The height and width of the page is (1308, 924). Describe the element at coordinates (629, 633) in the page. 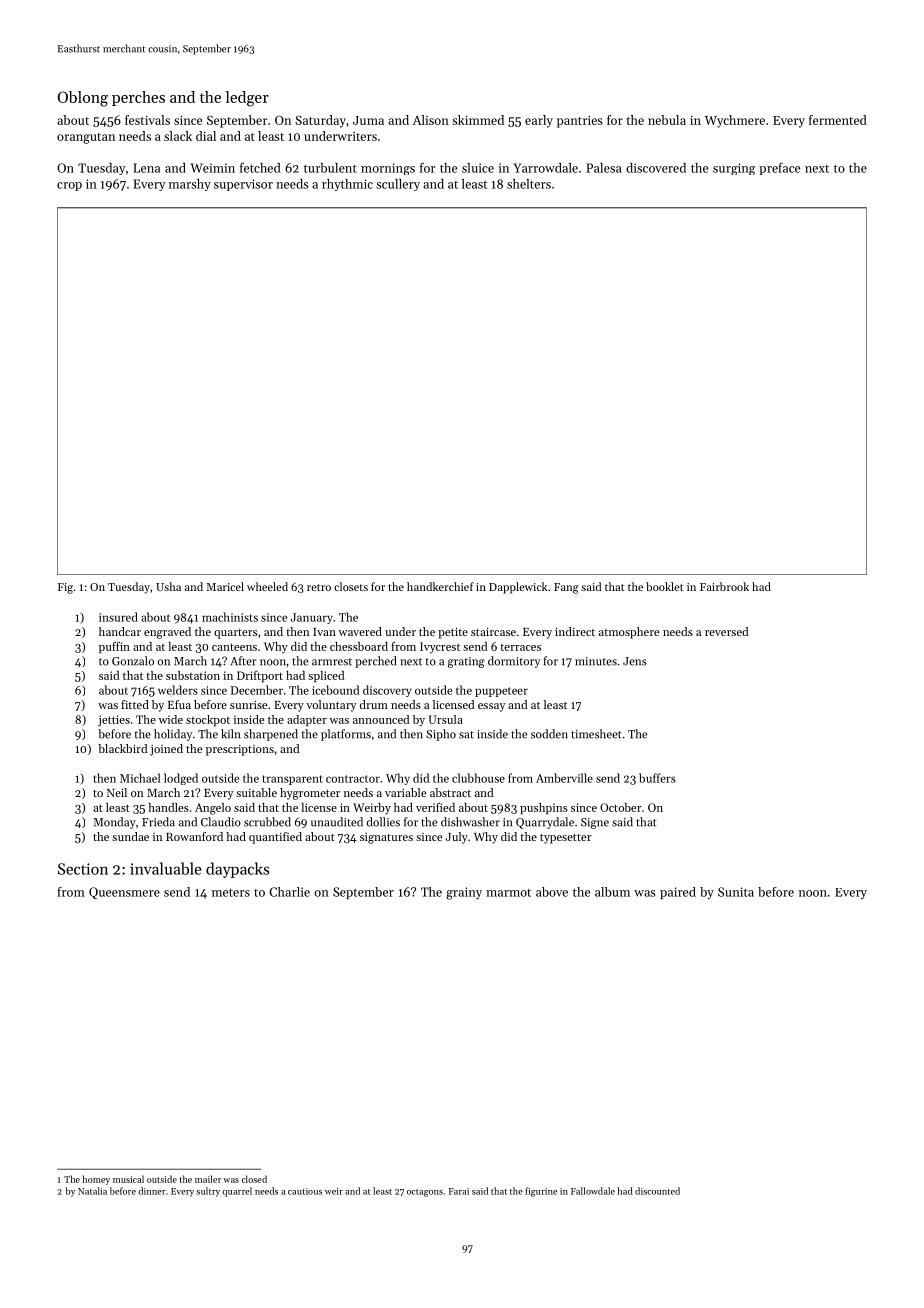

I see `atmosphere` at that location.
